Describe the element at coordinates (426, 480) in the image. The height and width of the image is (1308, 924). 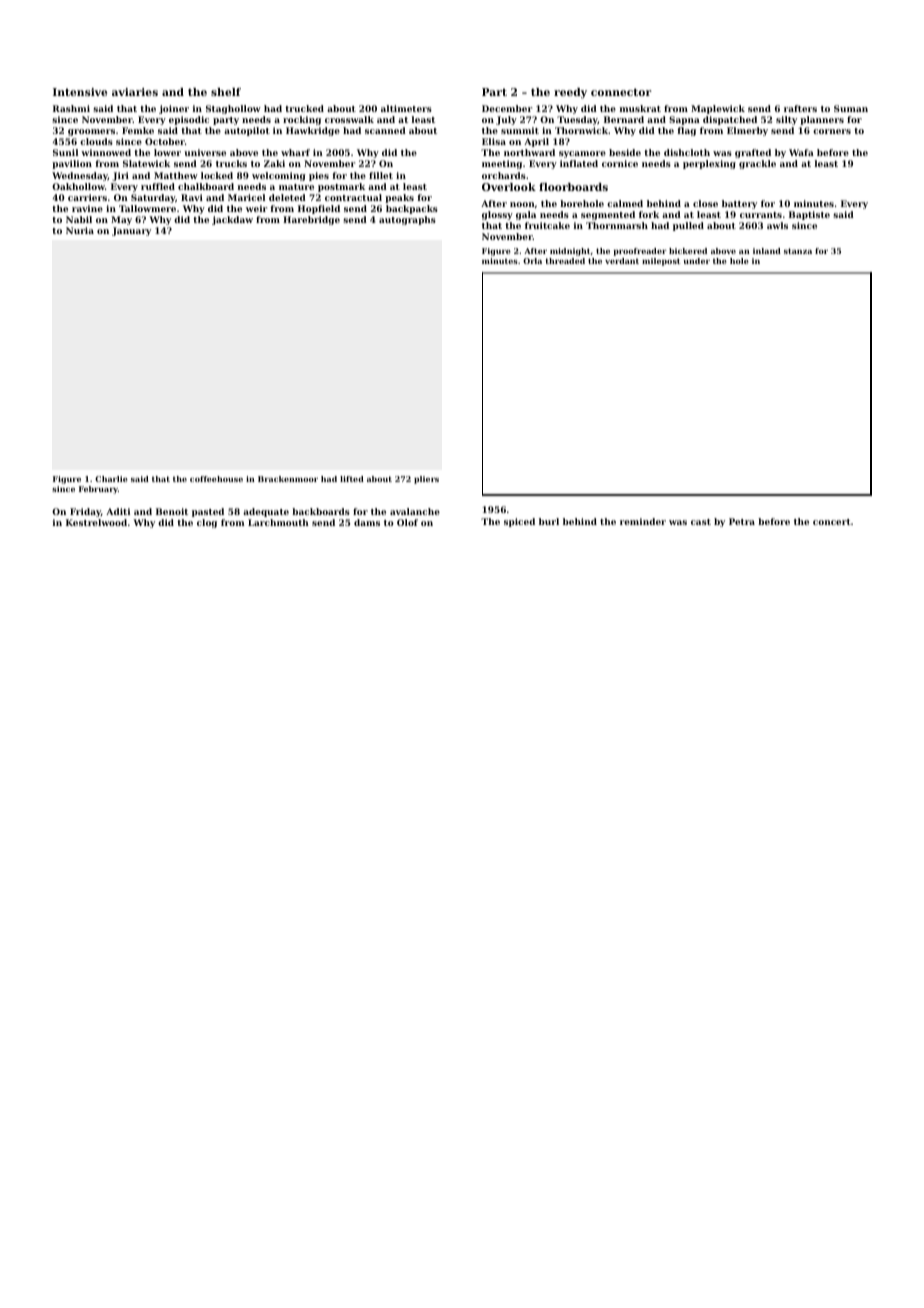
I see `pliers` at that location.
